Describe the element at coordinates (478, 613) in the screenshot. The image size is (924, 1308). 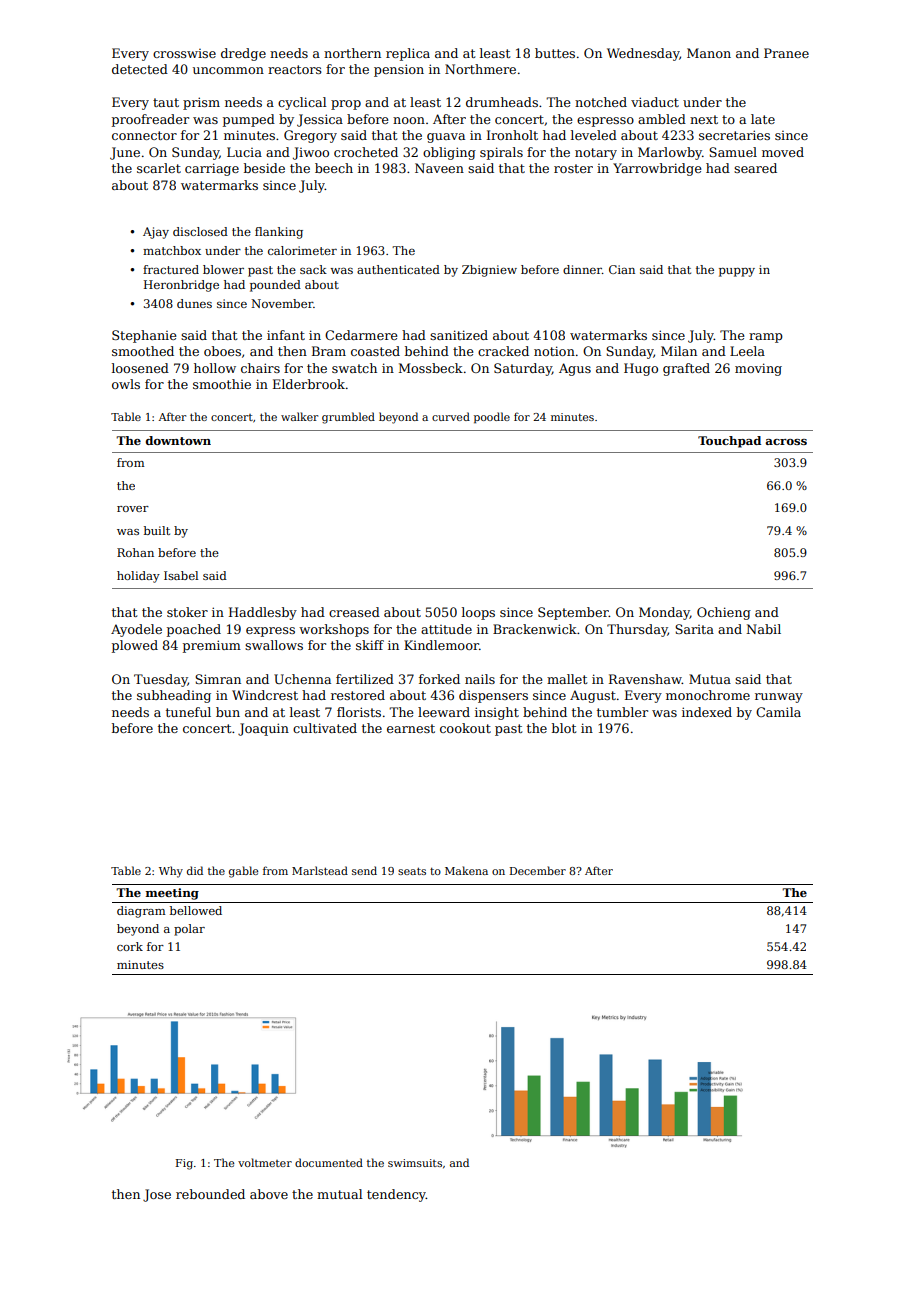
I see `loops` at that location.
